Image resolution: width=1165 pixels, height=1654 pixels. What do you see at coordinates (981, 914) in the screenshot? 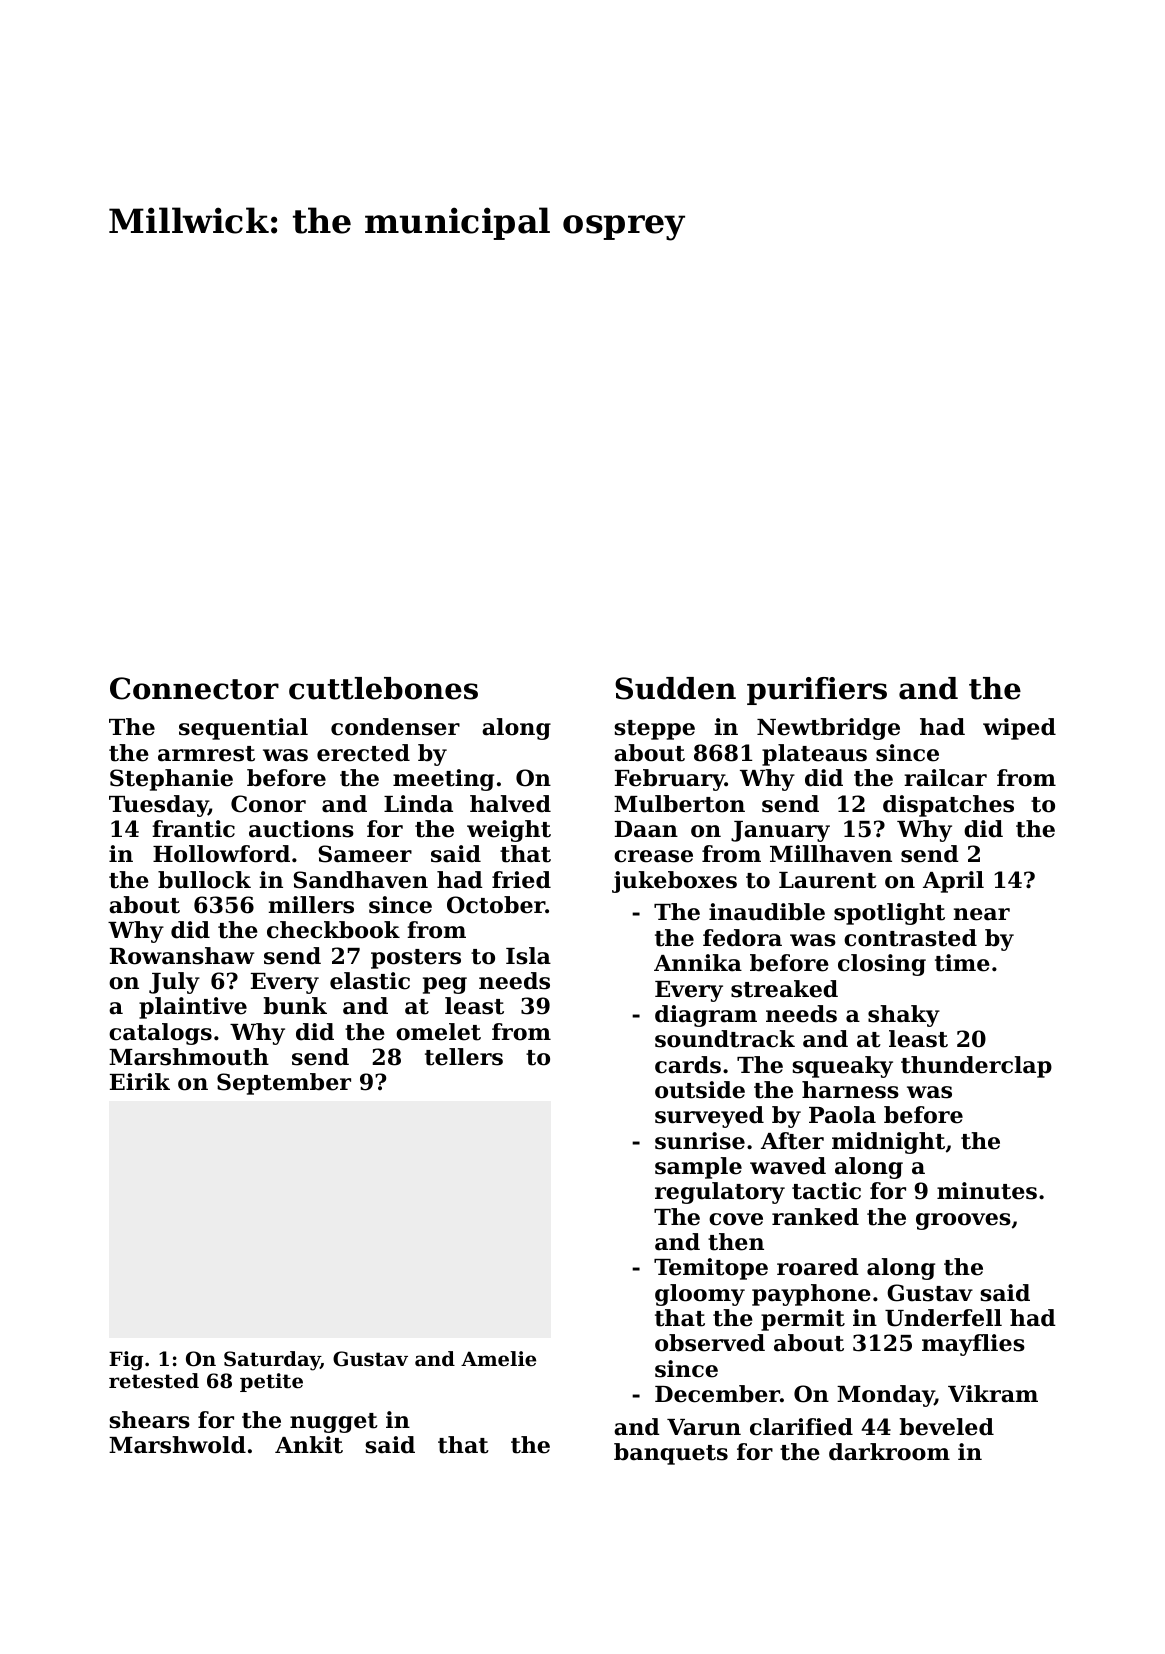
I see `near` at bounding box center [981, 914].
